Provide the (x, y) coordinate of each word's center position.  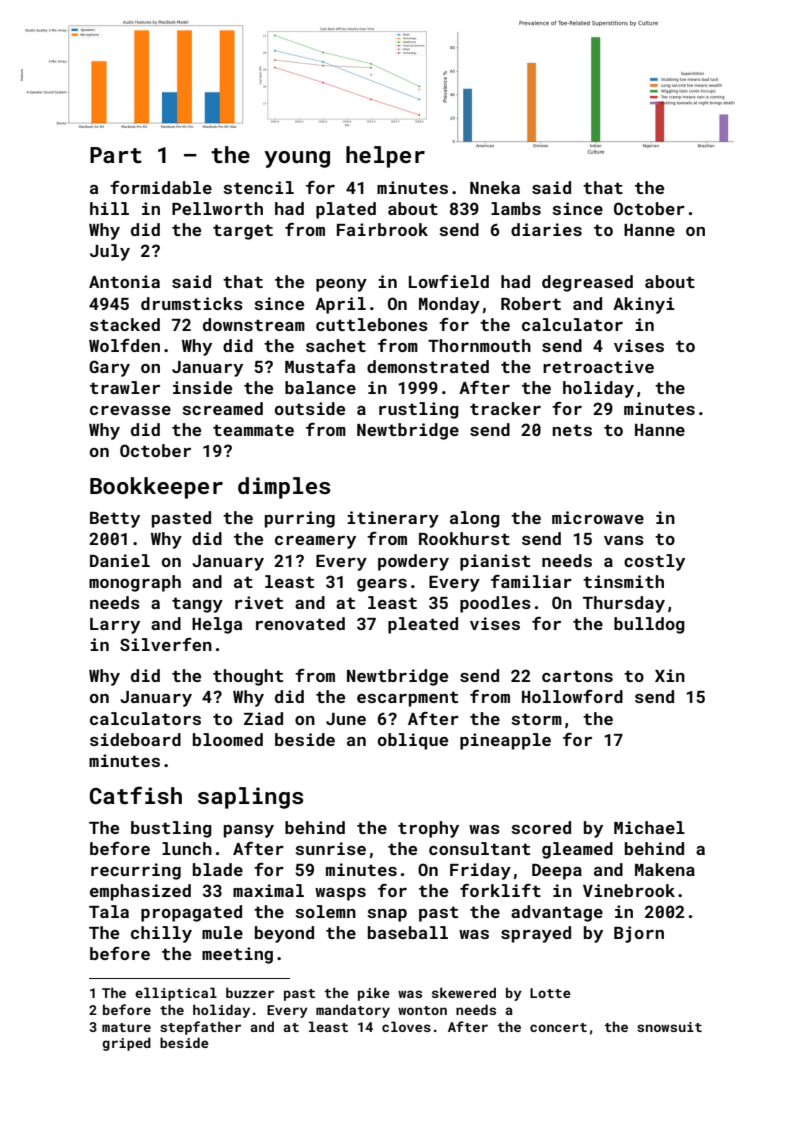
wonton (422, 1010)
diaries (546, 229)
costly (654, 562)
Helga (217, 625)
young (297, 159)
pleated (423, 625)
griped (126, 1044)
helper (385, 157)
